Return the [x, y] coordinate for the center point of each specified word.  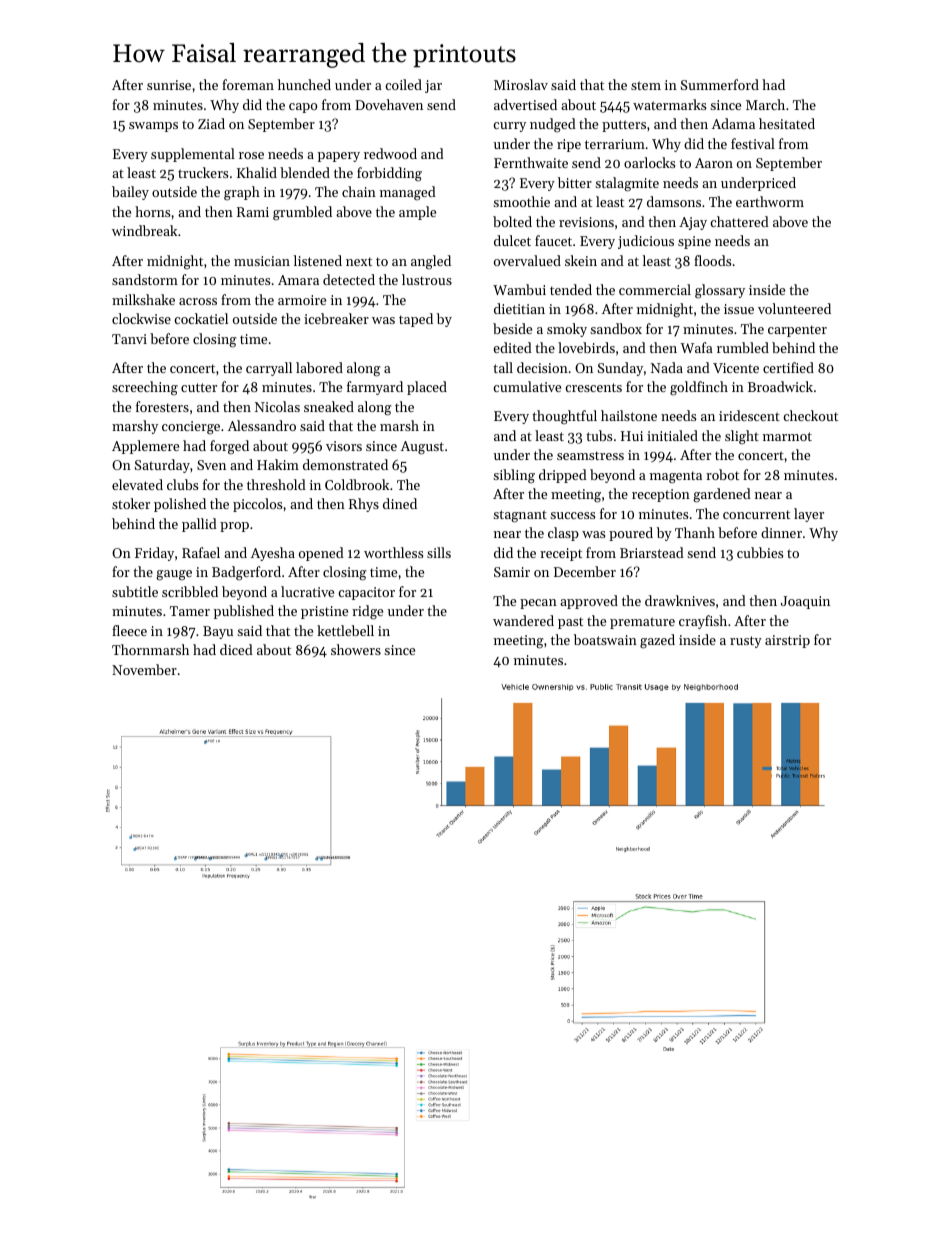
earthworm [770, 201]
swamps [153, 127]
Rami [253, 212]
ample [417, 213]
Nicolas [277, 406]
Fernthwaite [531, 162]
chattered [739, 221]
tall [503, 367]
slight [742, 437]
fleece [129, 630]
